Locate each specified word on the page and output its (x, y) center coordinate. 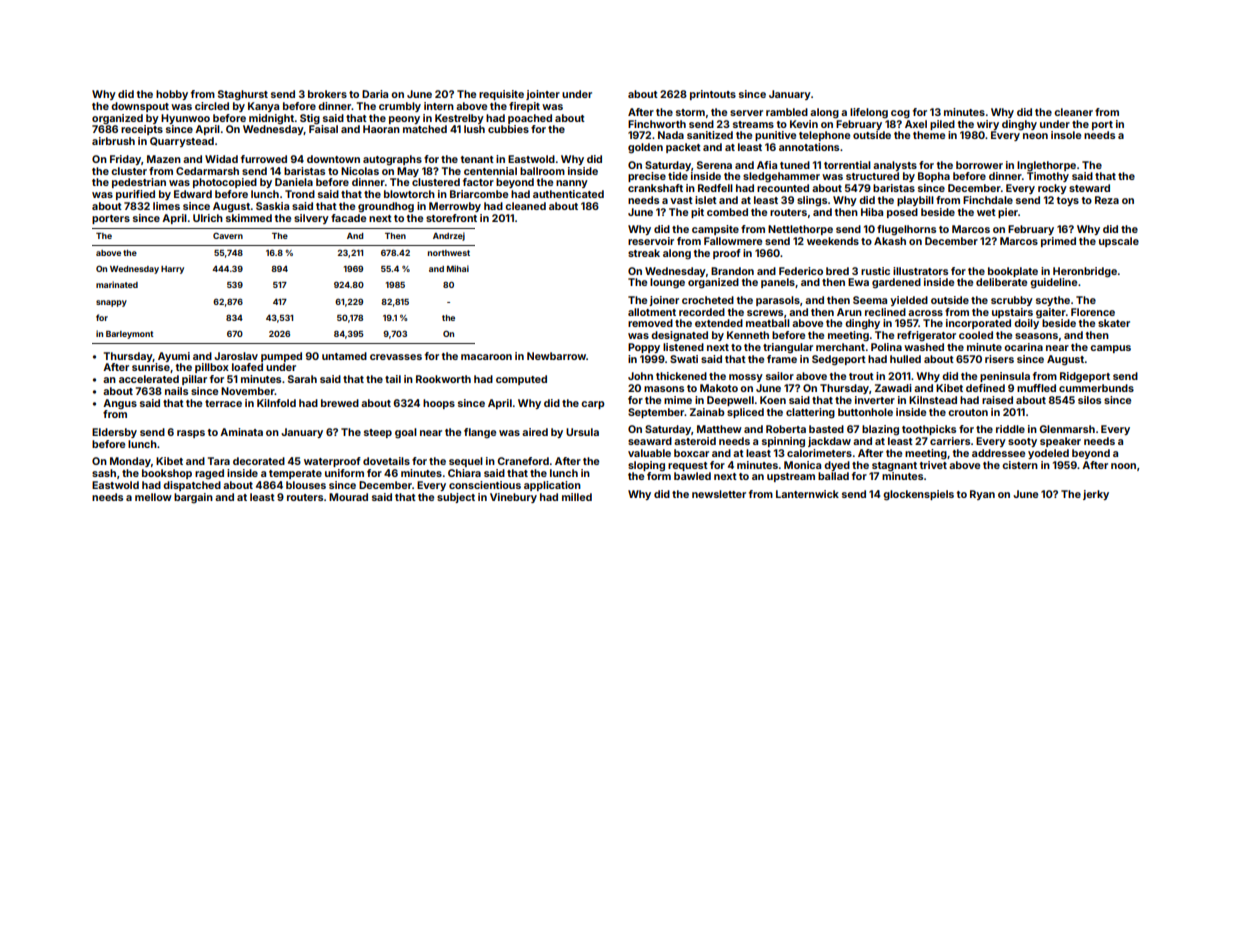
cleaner (1073, 112)
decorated (259, 461)
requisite (501, 95)
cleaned (525, 206)
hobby (172, 95)
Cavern (228, 236)
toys (1068, 201)
